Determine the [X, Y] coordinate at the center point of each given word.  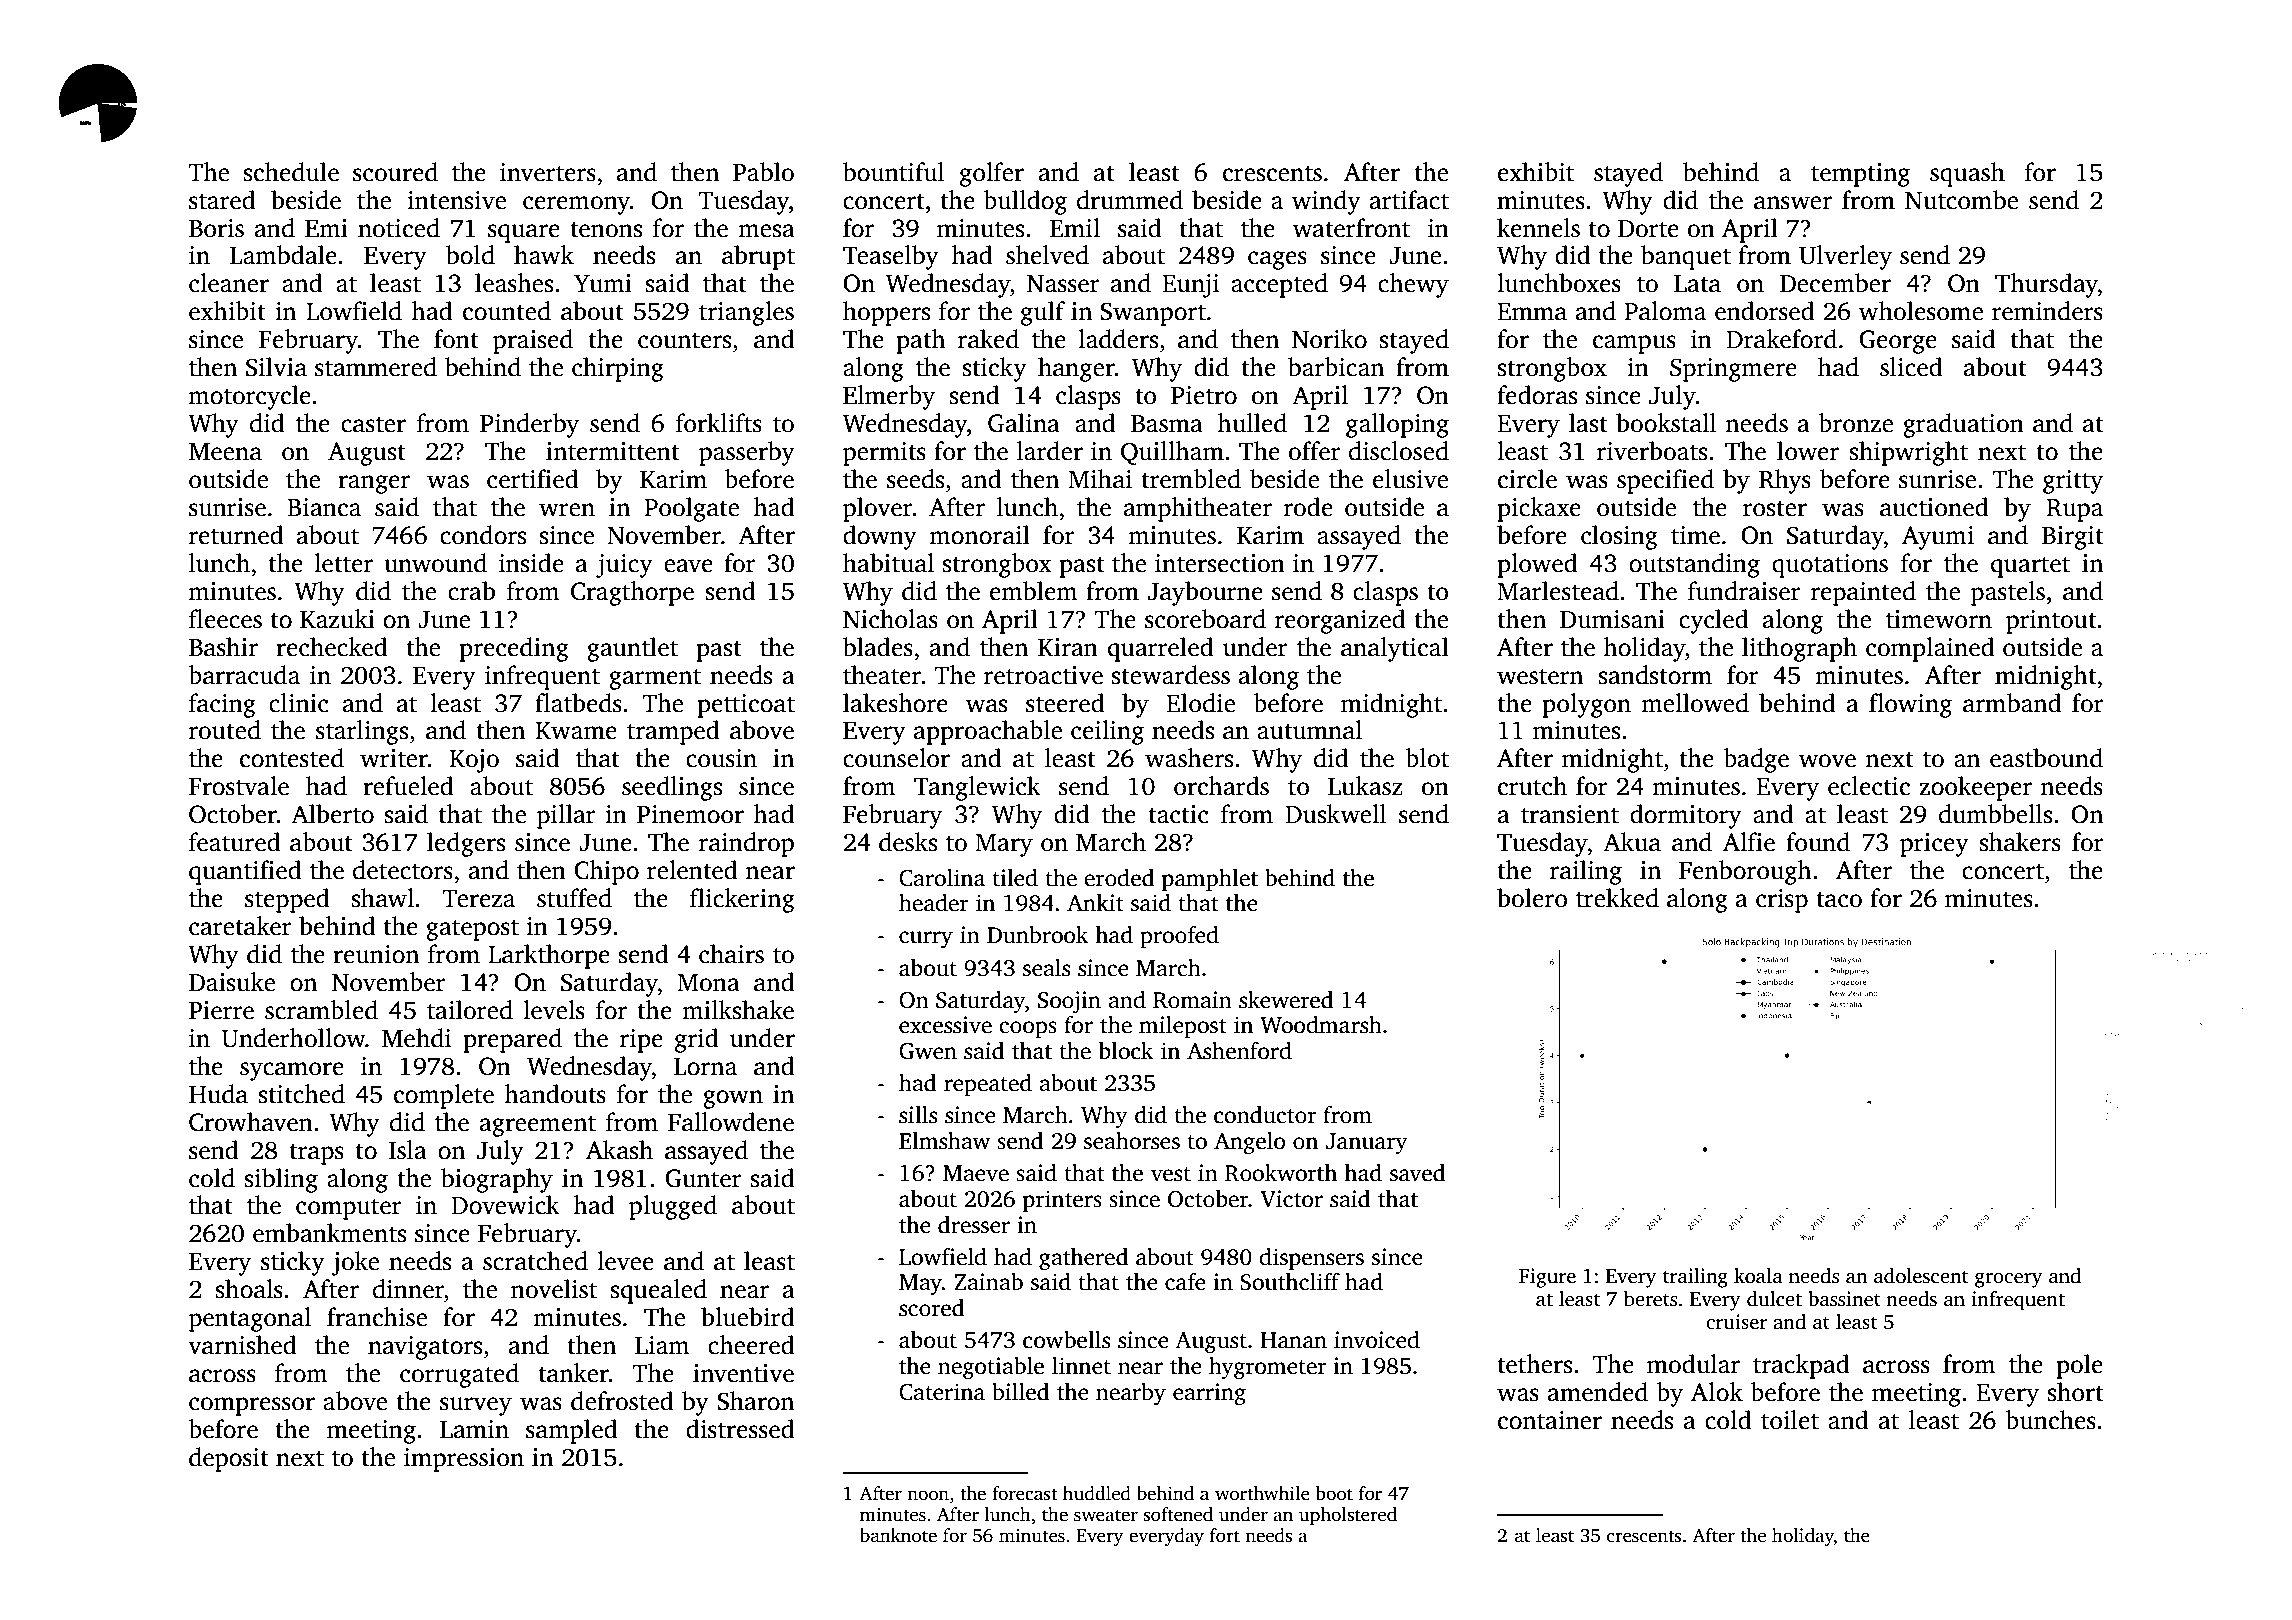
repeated [988, 1085]
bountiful [893, 172]
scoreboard [1205, 619]
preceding [514, 649]
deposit [229, 1459]
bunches [2050, 1420]
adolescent [1921, 1276]
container [1550, 1420]
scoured [395, 172]
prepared [512, 1040]
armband [2012, 703]
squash [1967, 174]
